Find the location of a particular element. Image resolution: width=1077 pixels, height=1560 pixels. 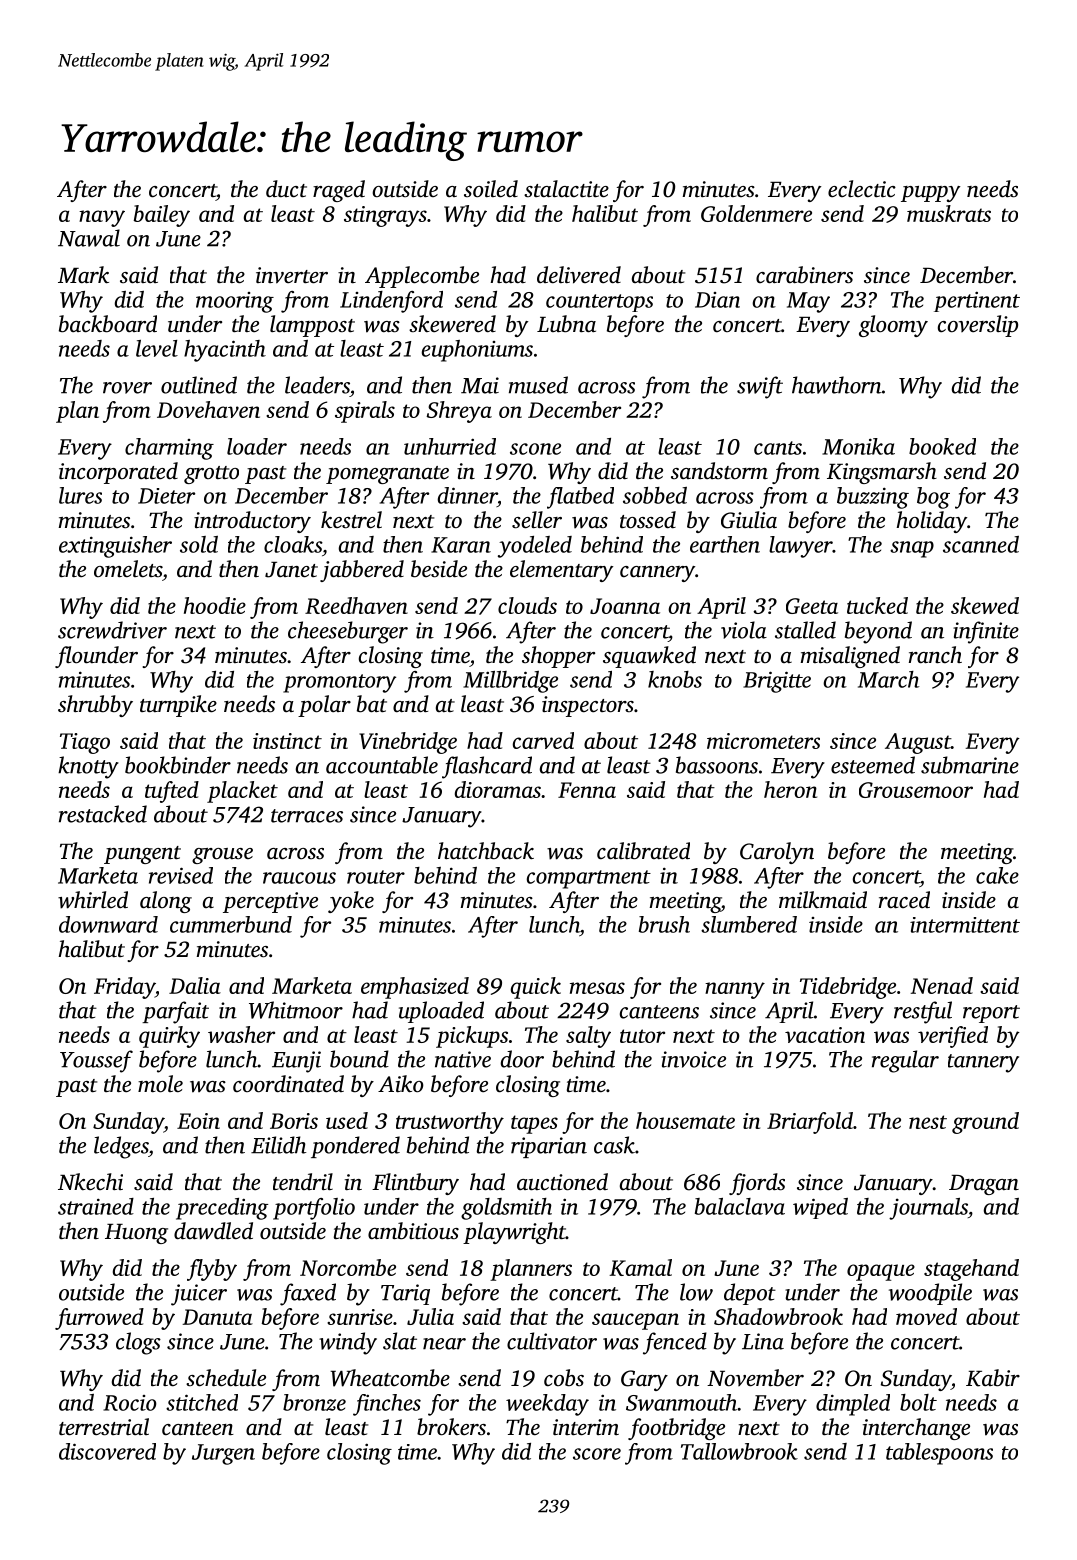

stalactite is located at coordinates (566, 189).
